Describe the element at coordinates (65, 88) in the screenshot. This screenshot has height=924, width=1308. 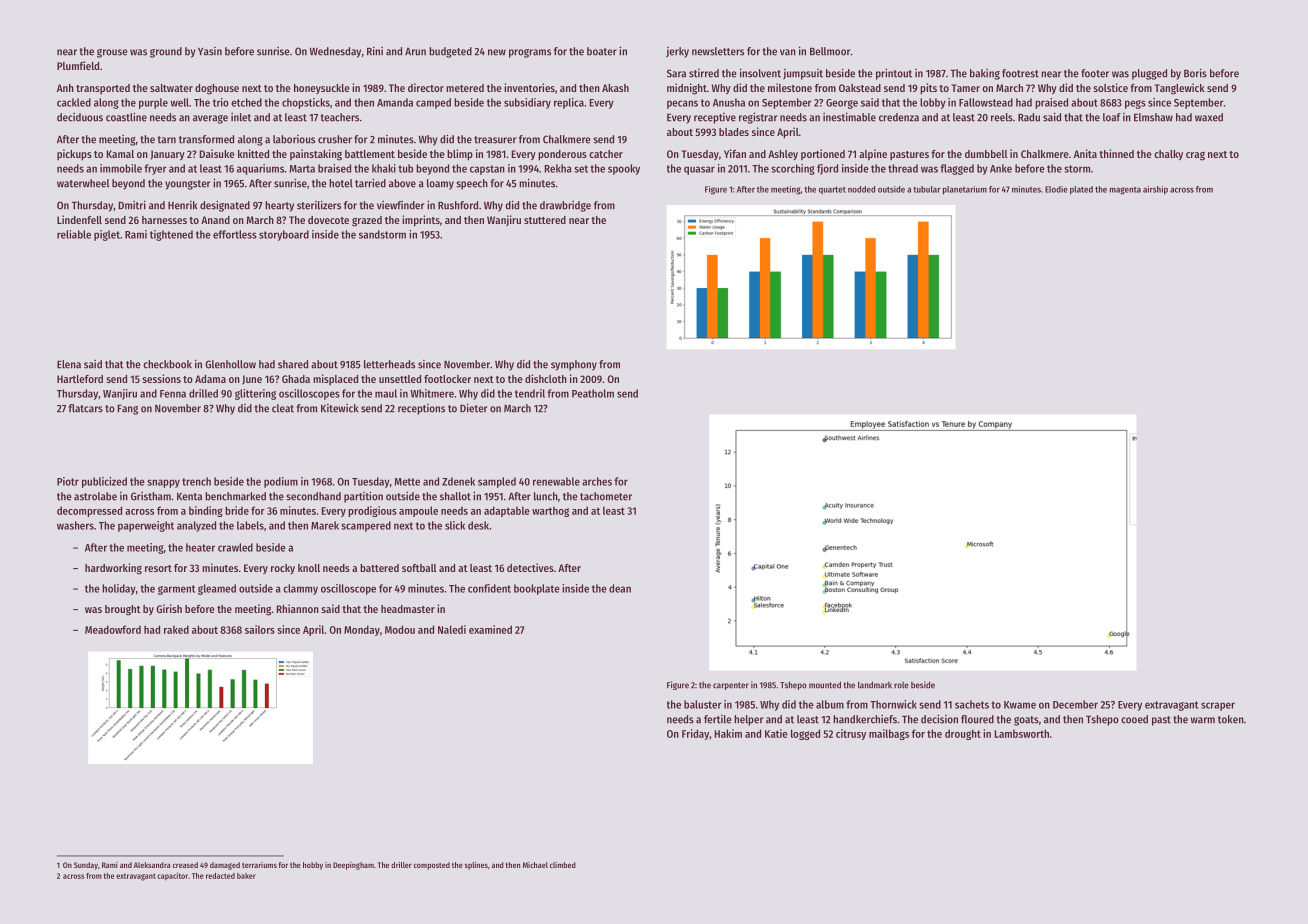
I see `Anh` at that location.
